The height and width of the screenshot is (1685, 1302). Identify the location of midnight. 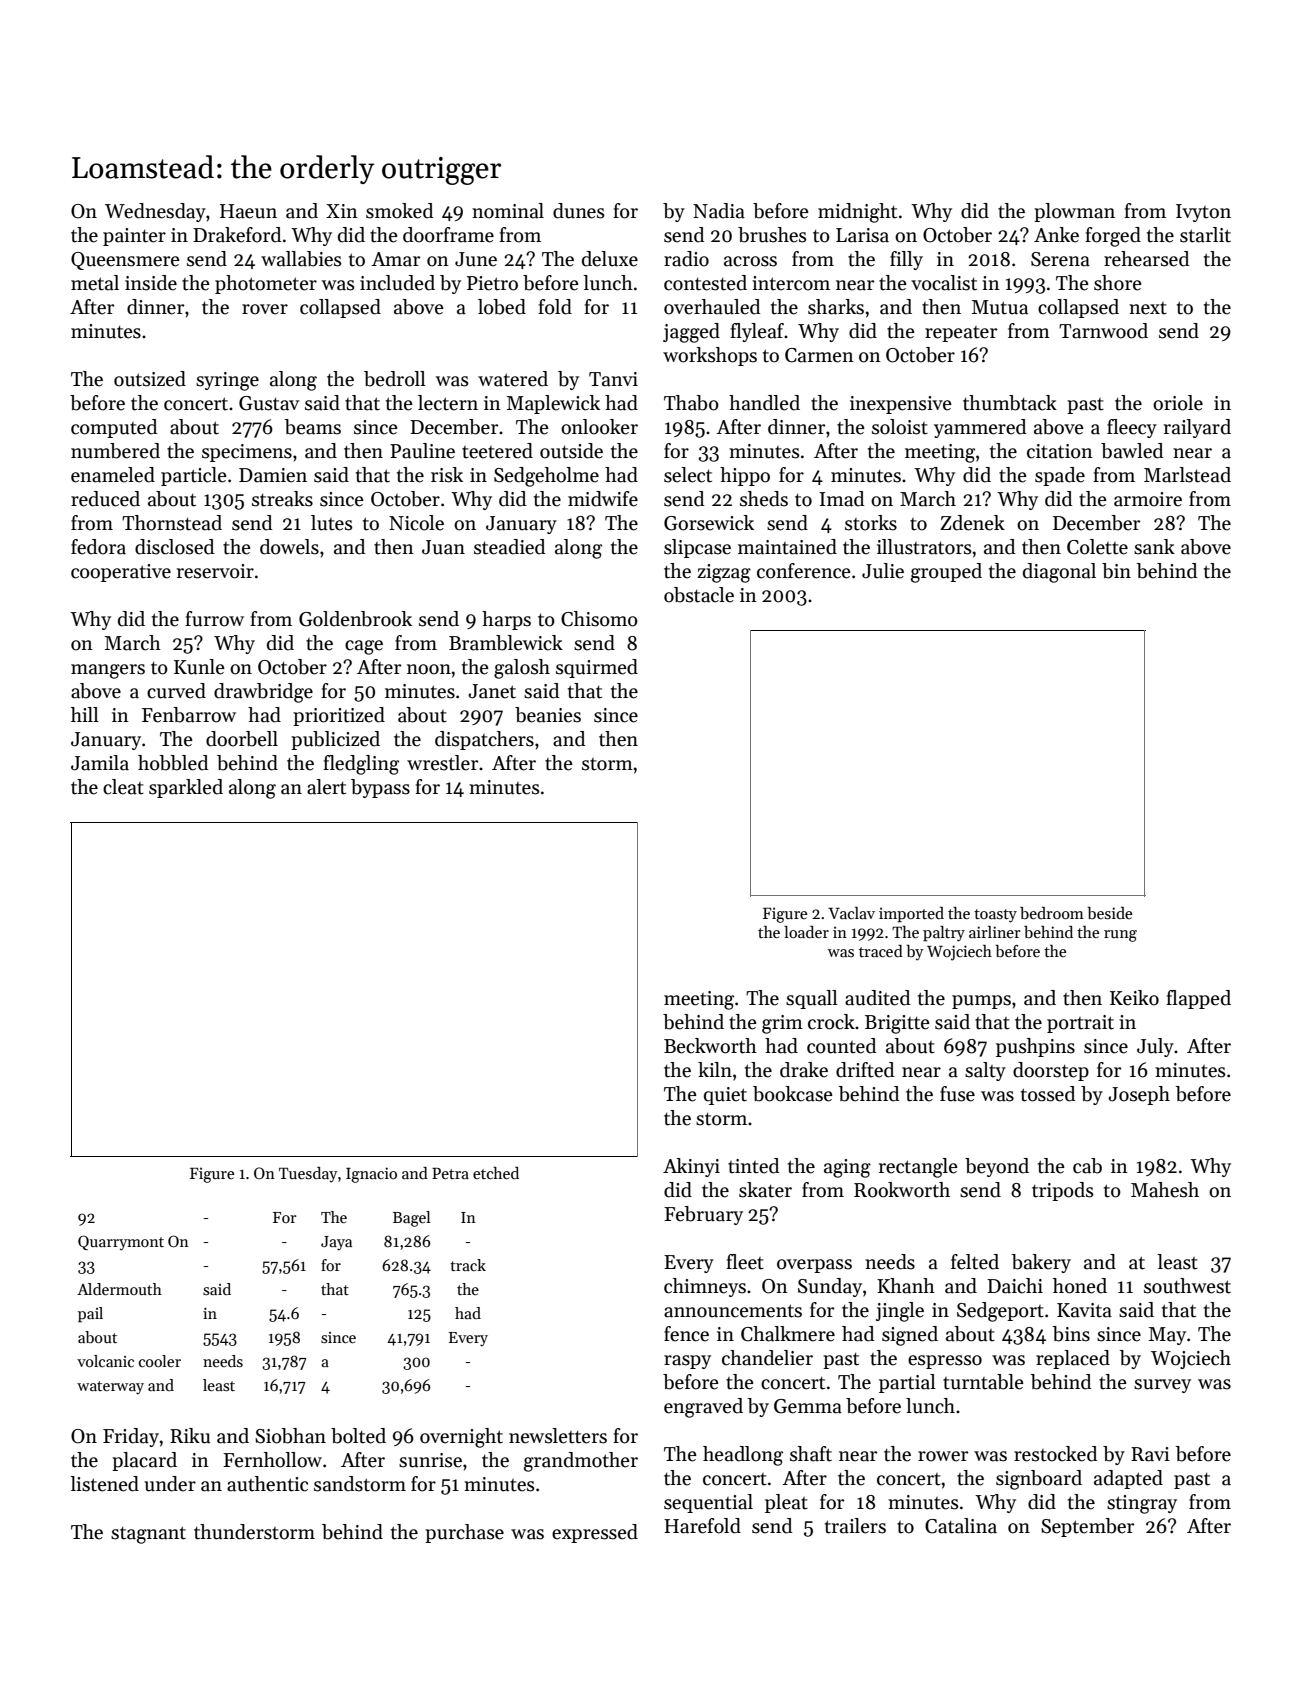
(857, 213).
